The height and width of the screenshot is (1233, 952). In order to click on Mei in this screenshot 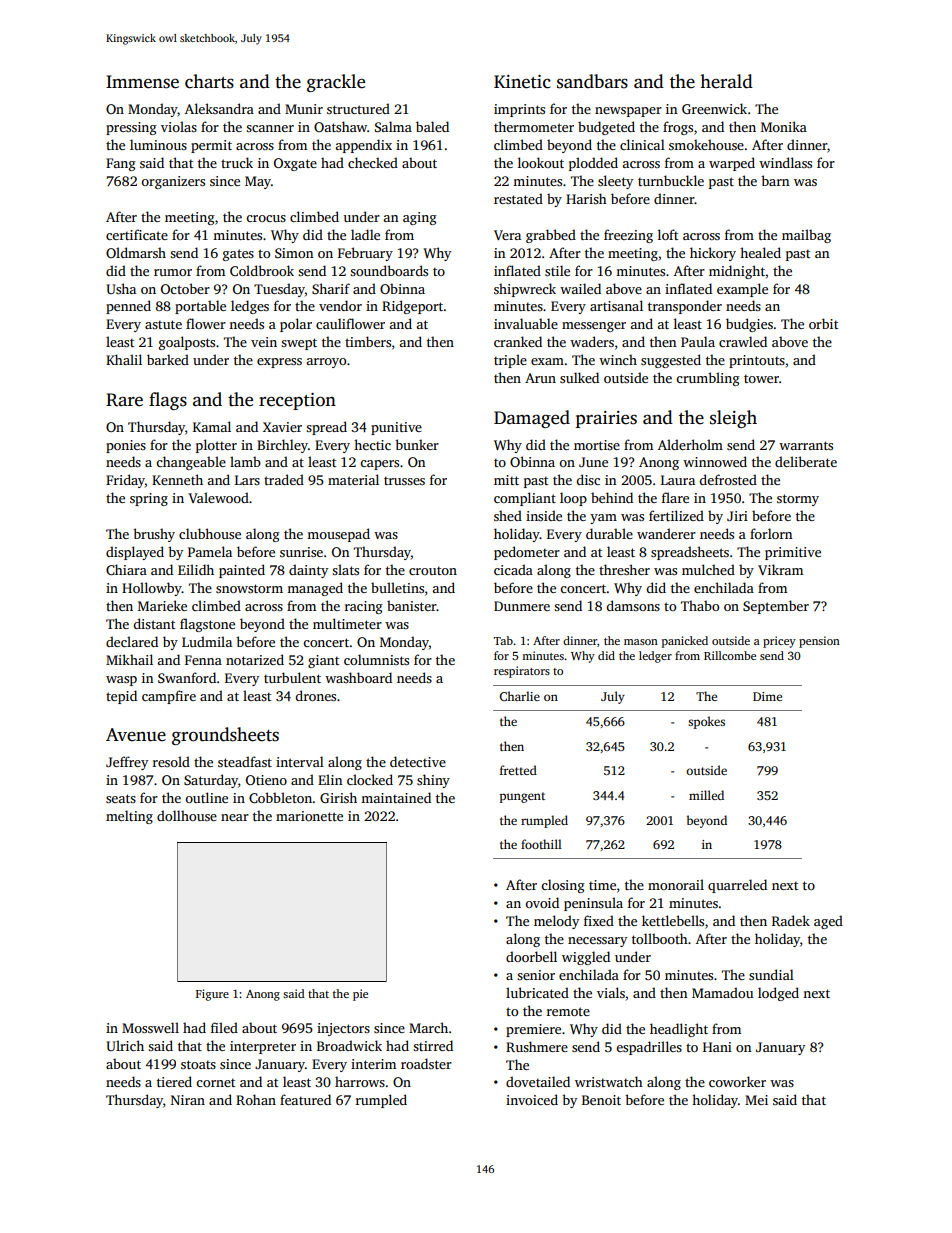, I will do `click(756, 1100)`.
